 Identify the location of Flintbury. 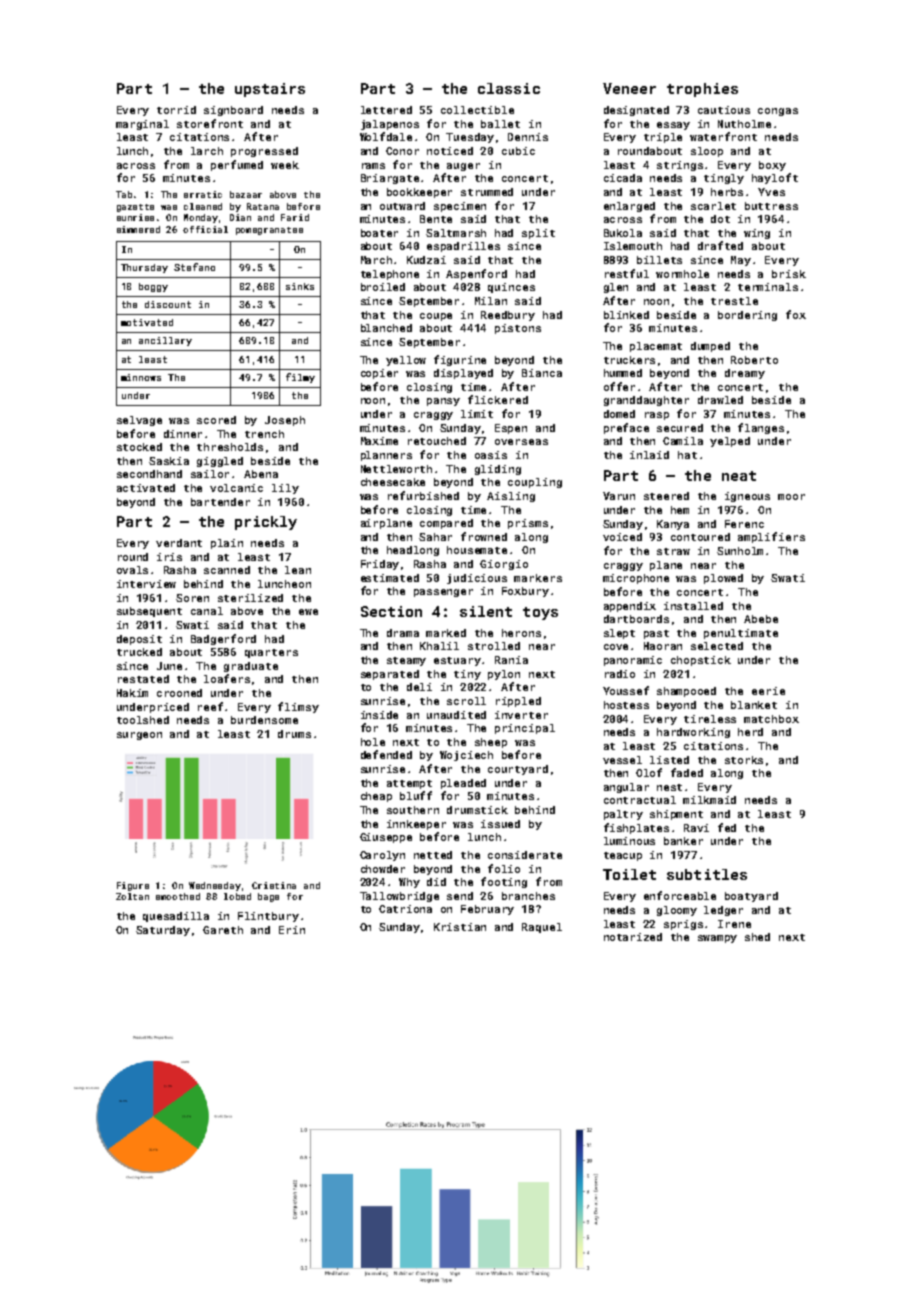
(268, 917).
